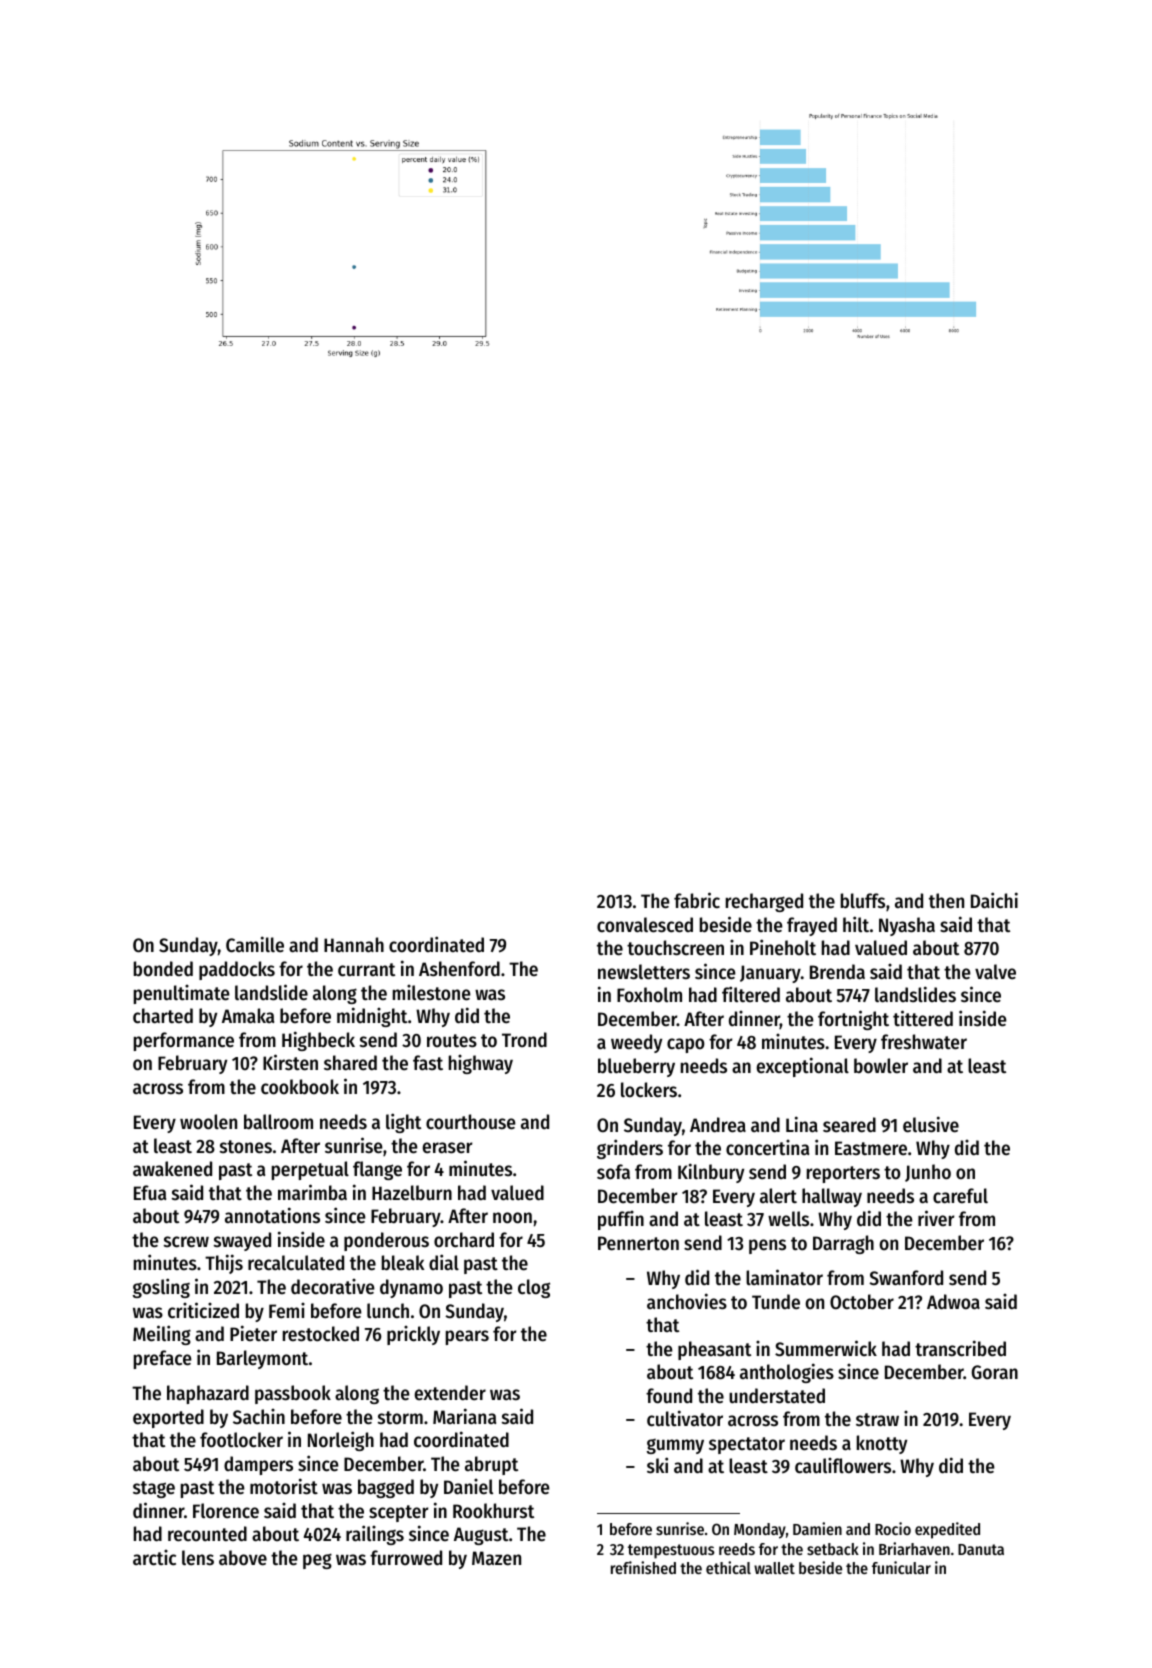 The width and height of the screenshot is (1152, 1668). Describe the element at coordinates (493, 1511) in the screenshot. I see `Rookhurst` at that location.
